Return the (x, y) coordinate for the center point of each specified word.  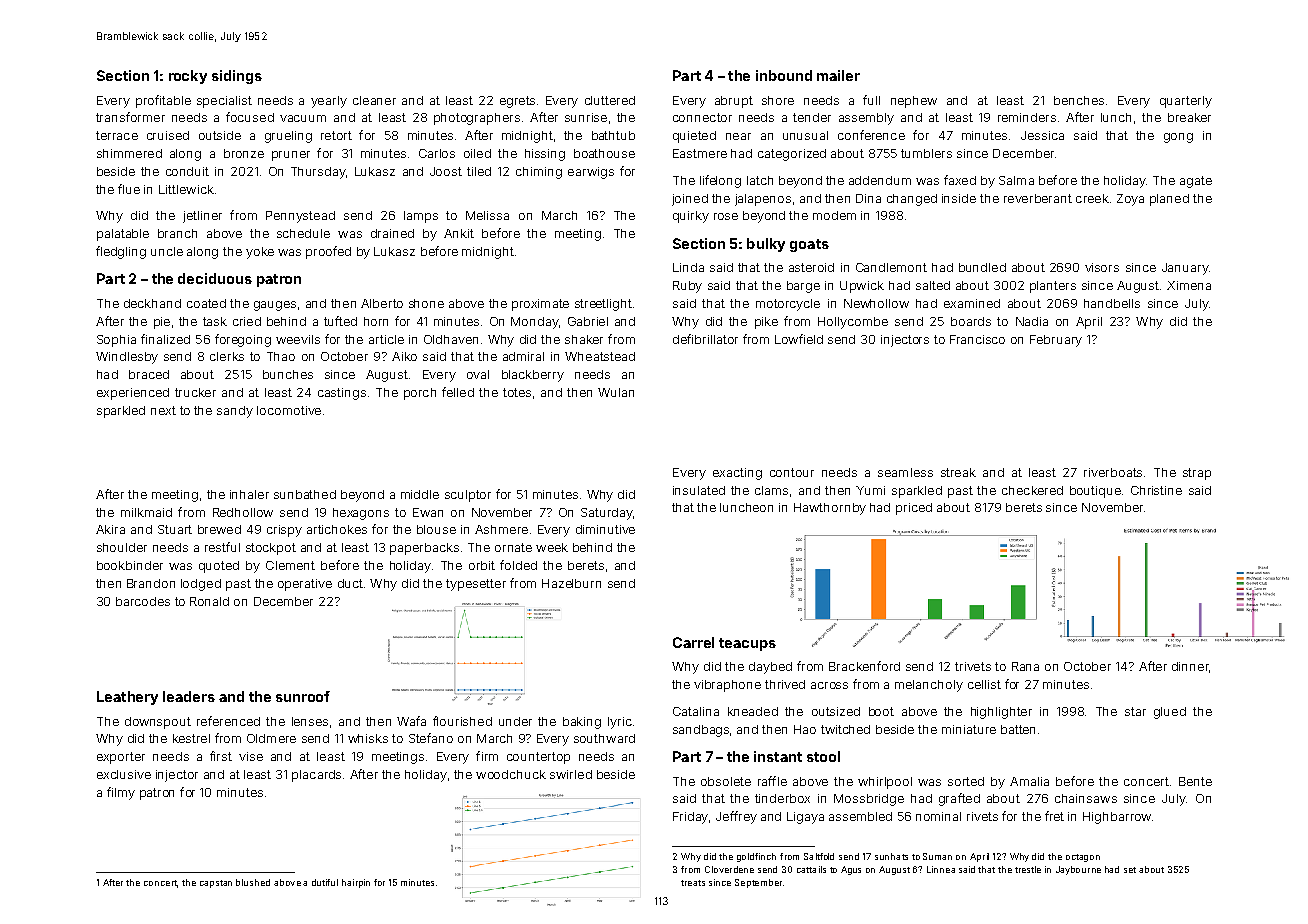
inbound (784, 75)
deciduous (215, 278)
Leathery (127, 698)
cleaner (374, 100)
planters (1053, 287)
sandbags (701, 731)
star (1135, 711)
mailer (838, 75)
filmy (121, 793)
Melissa (487, 215)
